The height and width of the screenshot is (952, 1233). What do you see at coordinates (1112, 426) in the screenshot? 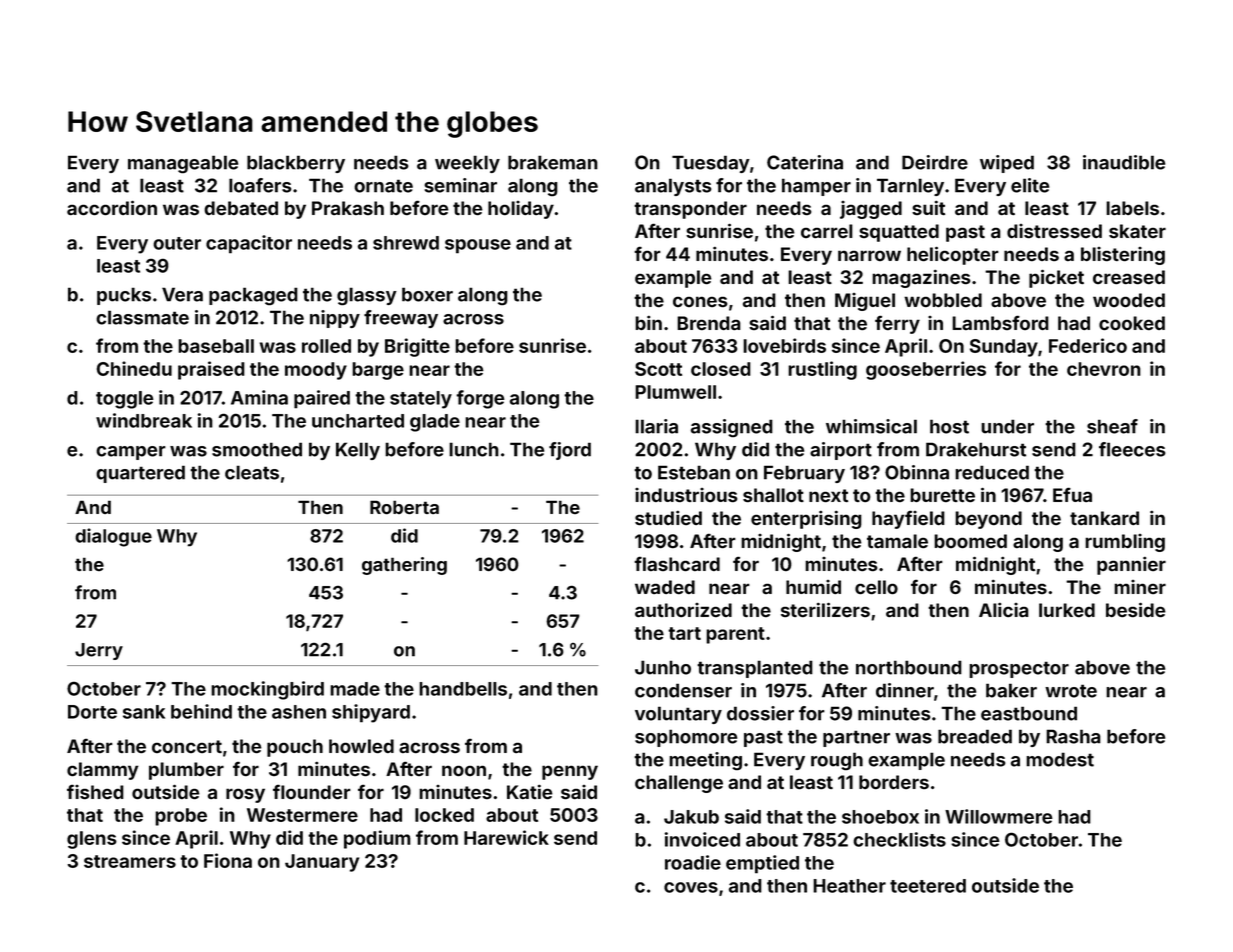
I see `sheaf` at bounding box center [1112, 426].
